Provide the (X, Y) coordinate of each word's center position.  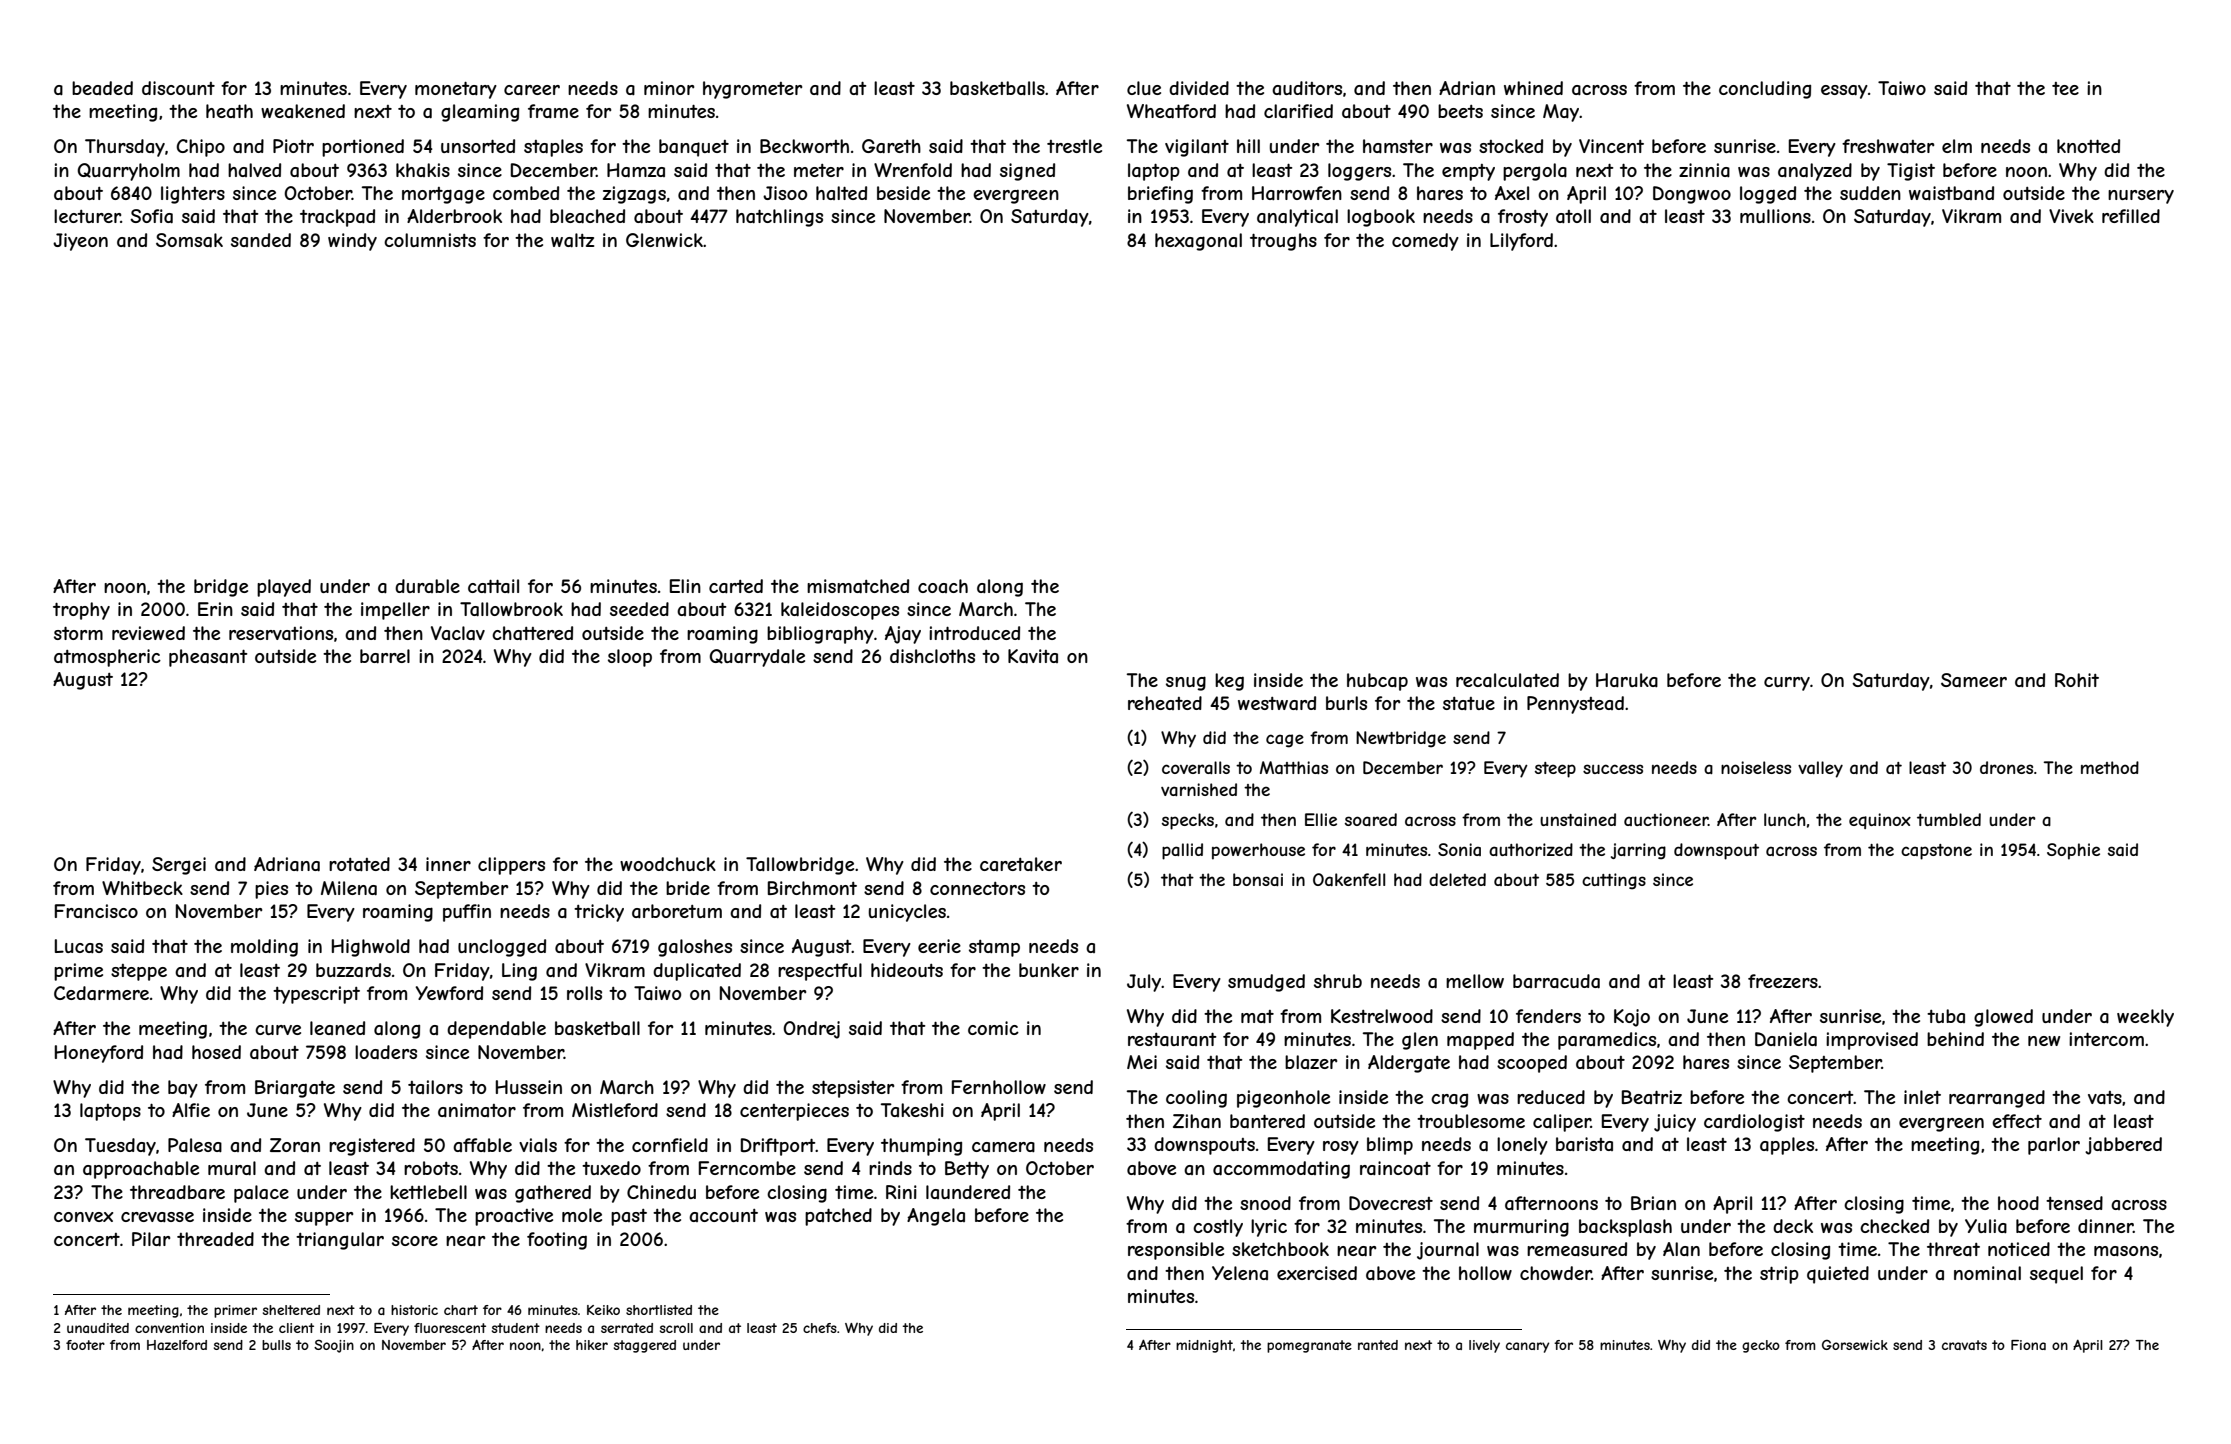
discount (178, 88)
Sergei (179, 866)
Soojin (334, 1346)
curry (1787, 684)
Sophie (2073, 851)
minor (669, 88)
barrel (385, 656)
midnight (1204, 1346)
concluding (1765, 90)
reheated (1165, 703)
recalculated (1507, 680)
